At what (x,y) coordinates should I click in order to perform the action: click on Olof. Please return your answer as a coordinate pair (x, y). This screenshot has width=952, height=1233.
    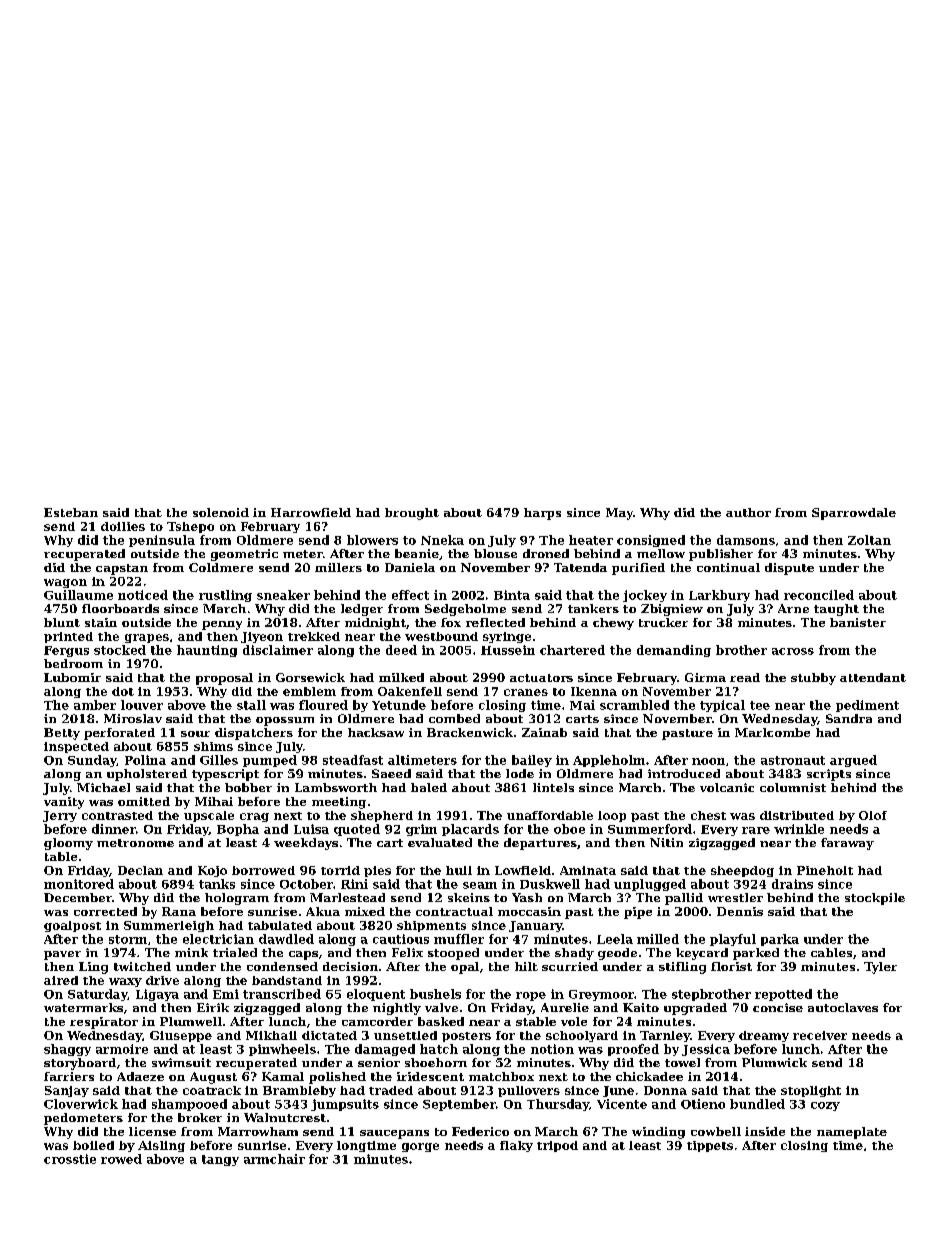
    Looking at the image, I should click on (873, 815).
